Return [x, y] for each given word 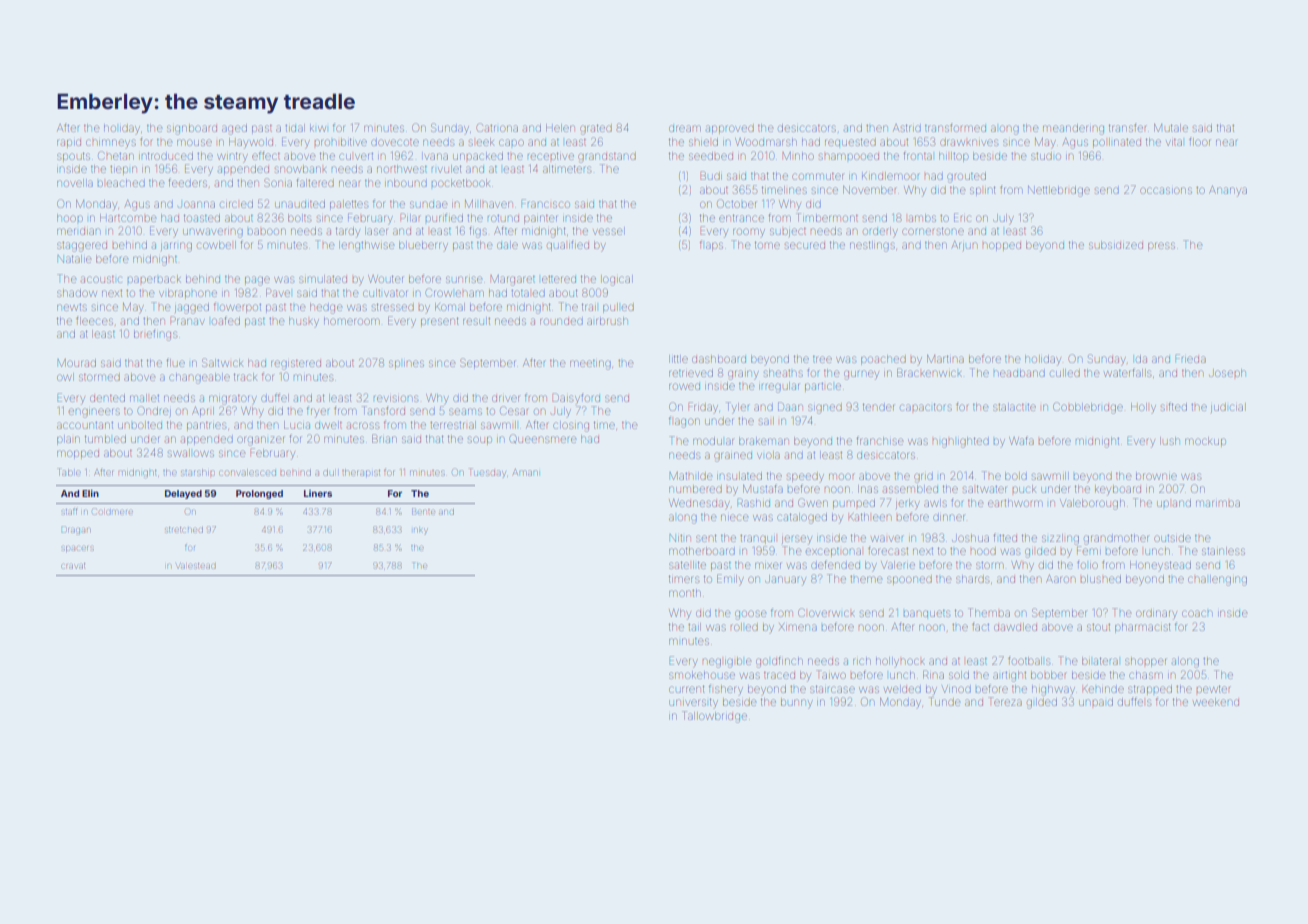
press [1161, 246]
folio [1087, 564]
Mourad [77, 363]
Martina [945, 359]
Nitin [680, 538]
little [678, 359]
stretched [184, 530]
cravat [73, 566]
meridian [78, 231]
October [736, 203]
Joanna [196, 204]
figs [478, 232]
